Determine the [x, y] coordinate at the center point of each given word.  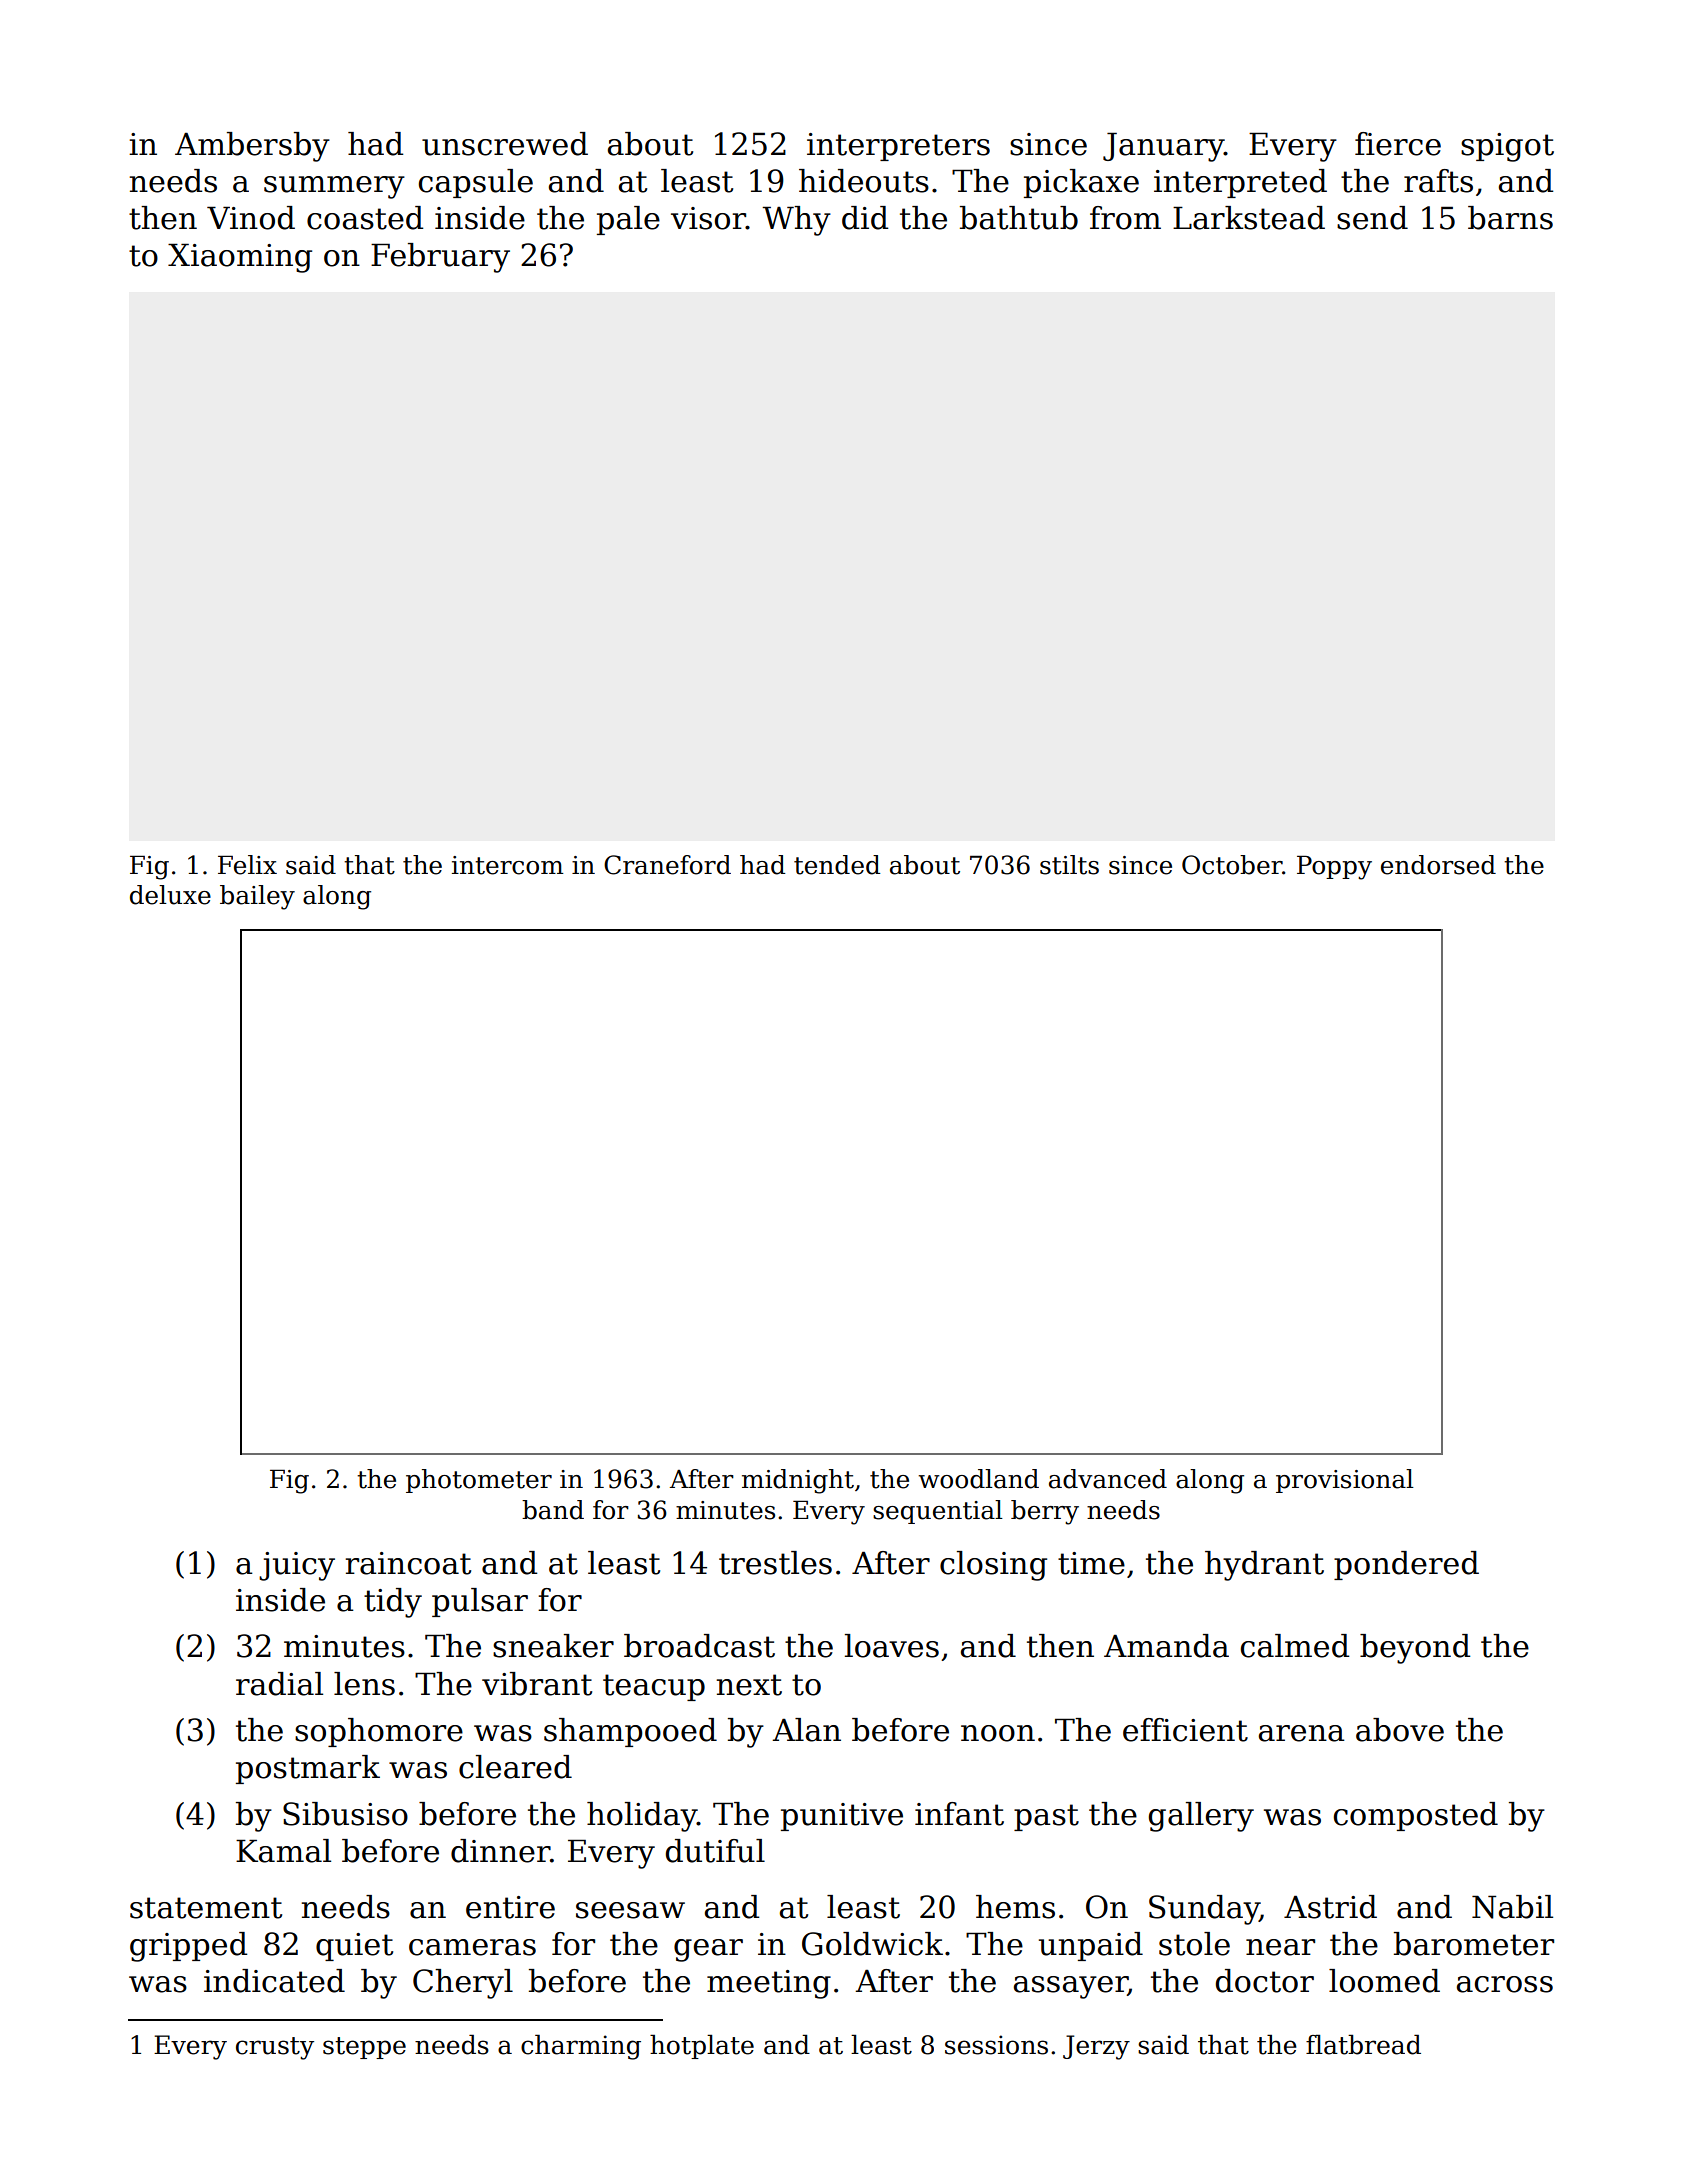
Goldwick [872, 1944]
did [865, 218]
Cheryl [463, 1984]
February [440, 258]
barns [1510, 218]
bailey [257, 897]
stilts [1069, 865]
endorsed [1438, 865]
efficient [1185, 1730]
